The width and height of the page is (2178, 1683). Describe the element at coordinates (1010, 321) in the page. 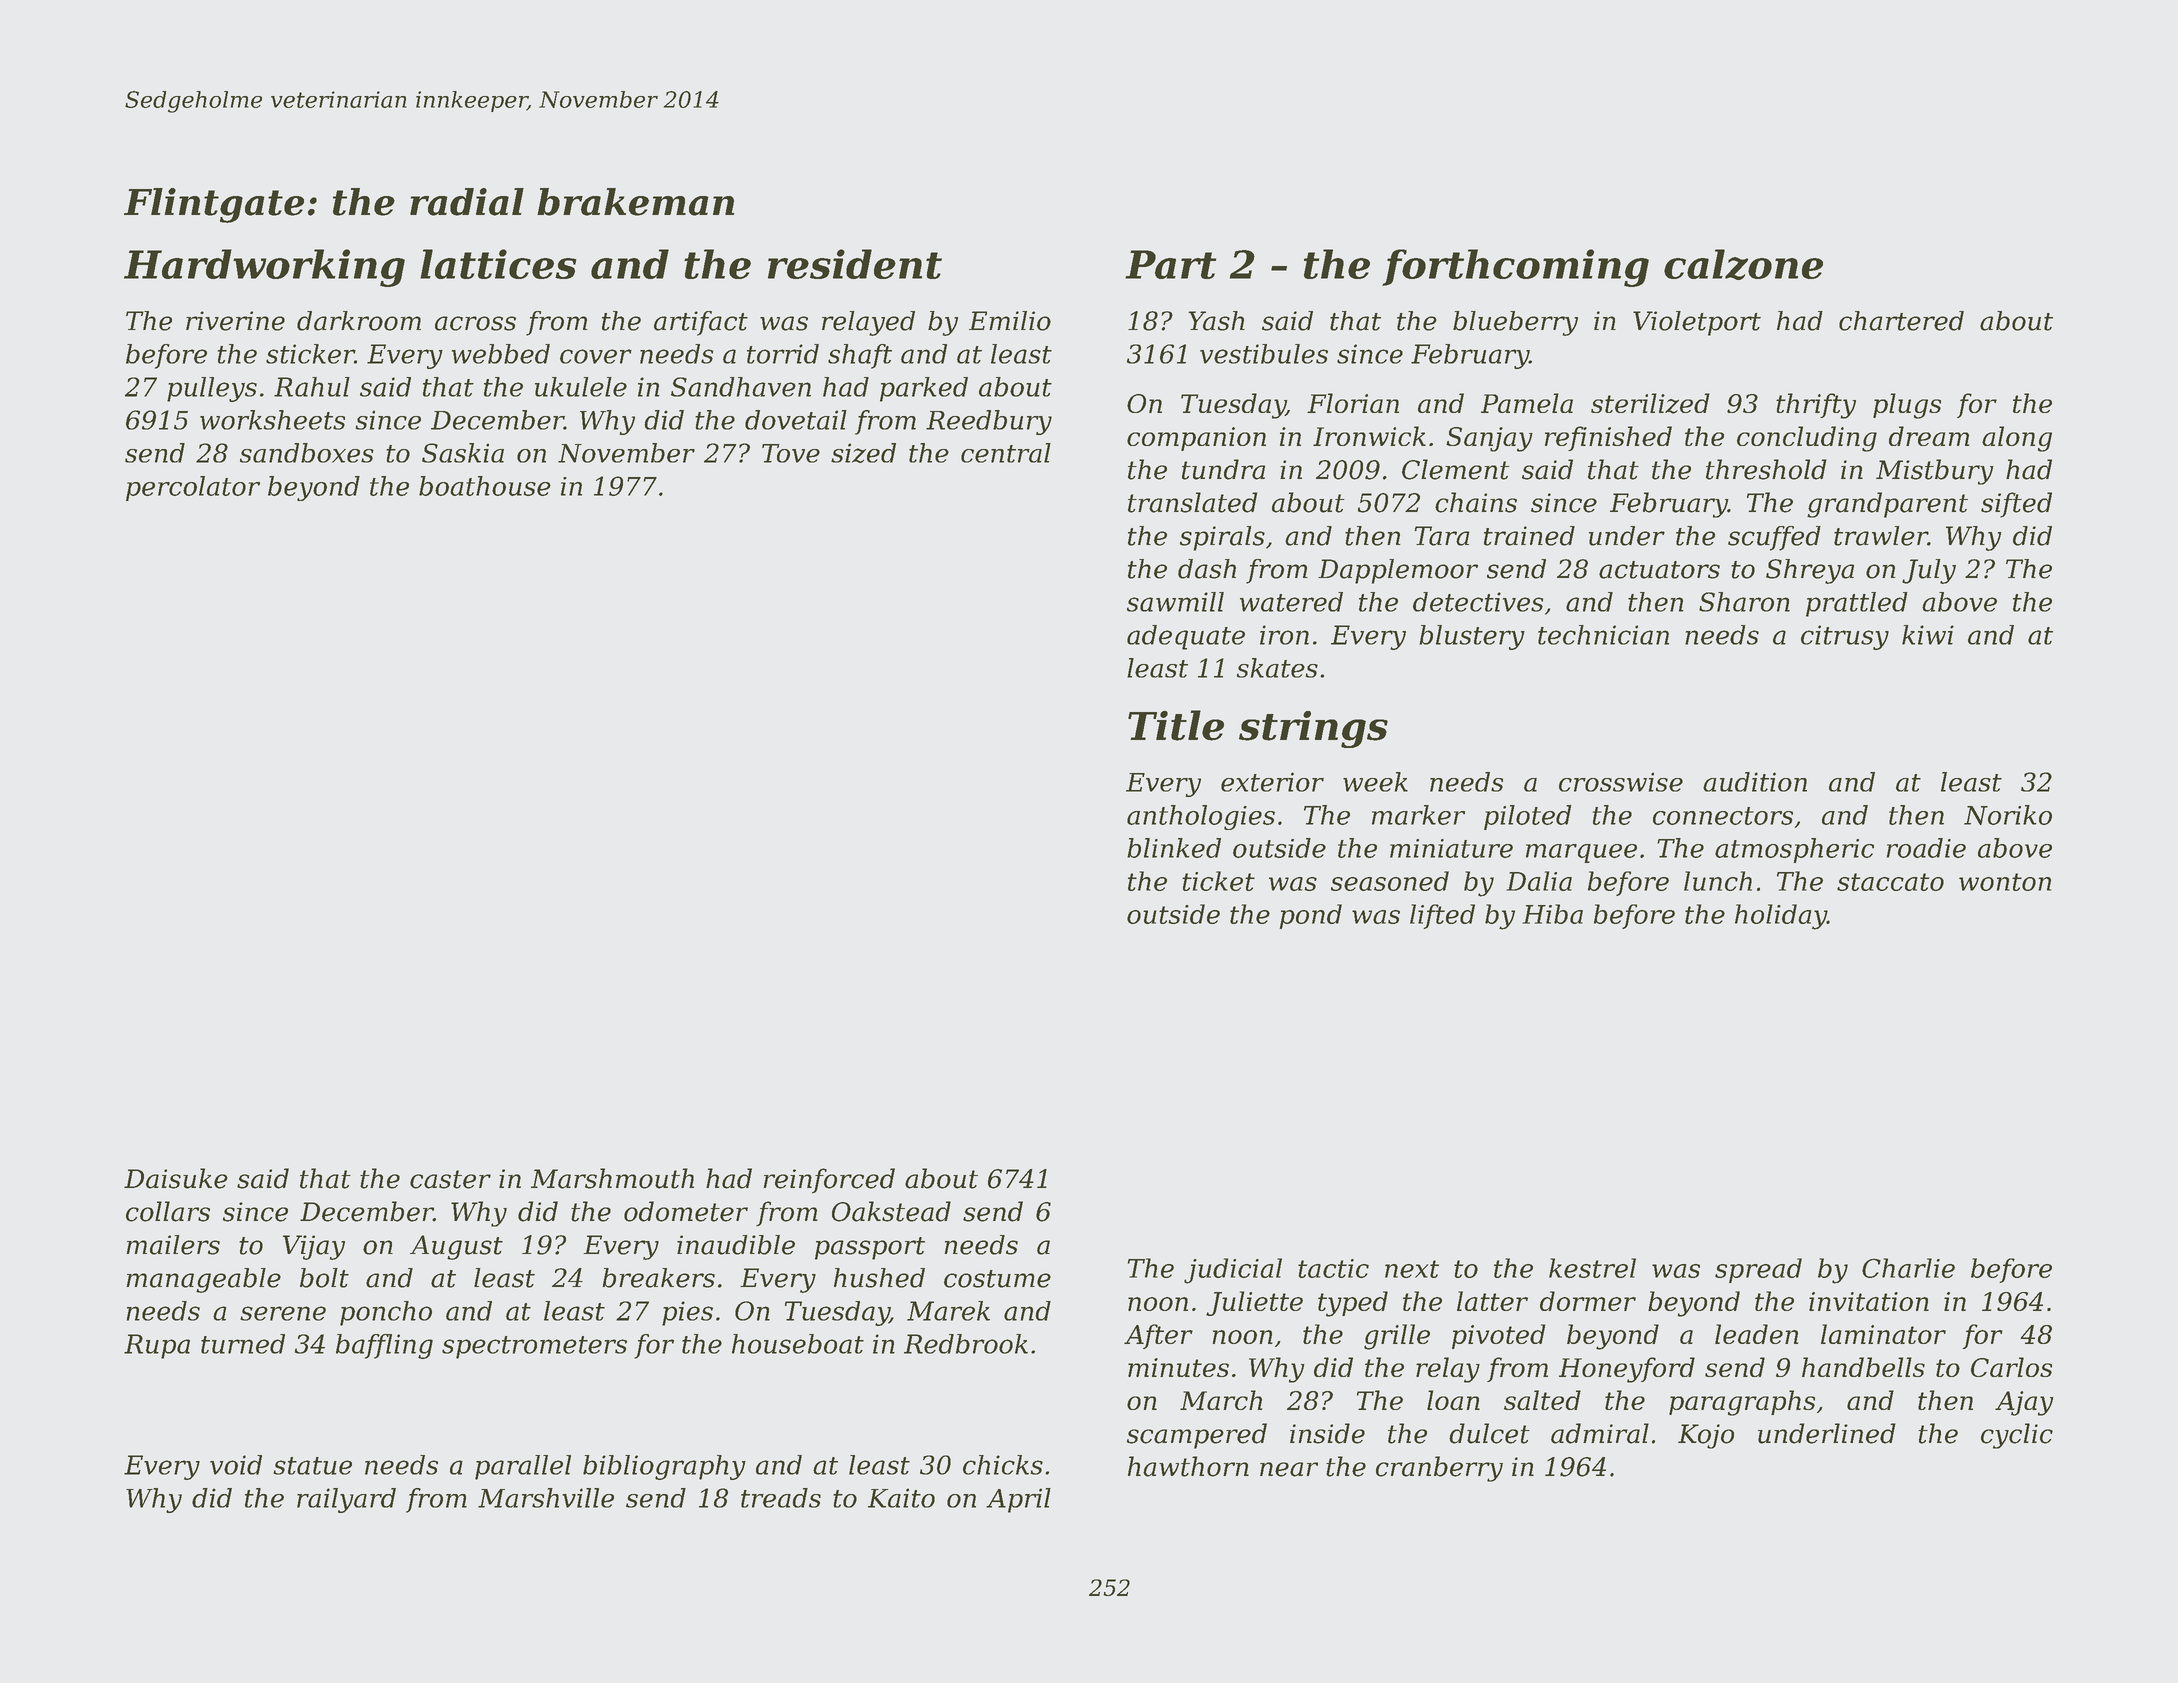

I see `Emilio` at that location.
